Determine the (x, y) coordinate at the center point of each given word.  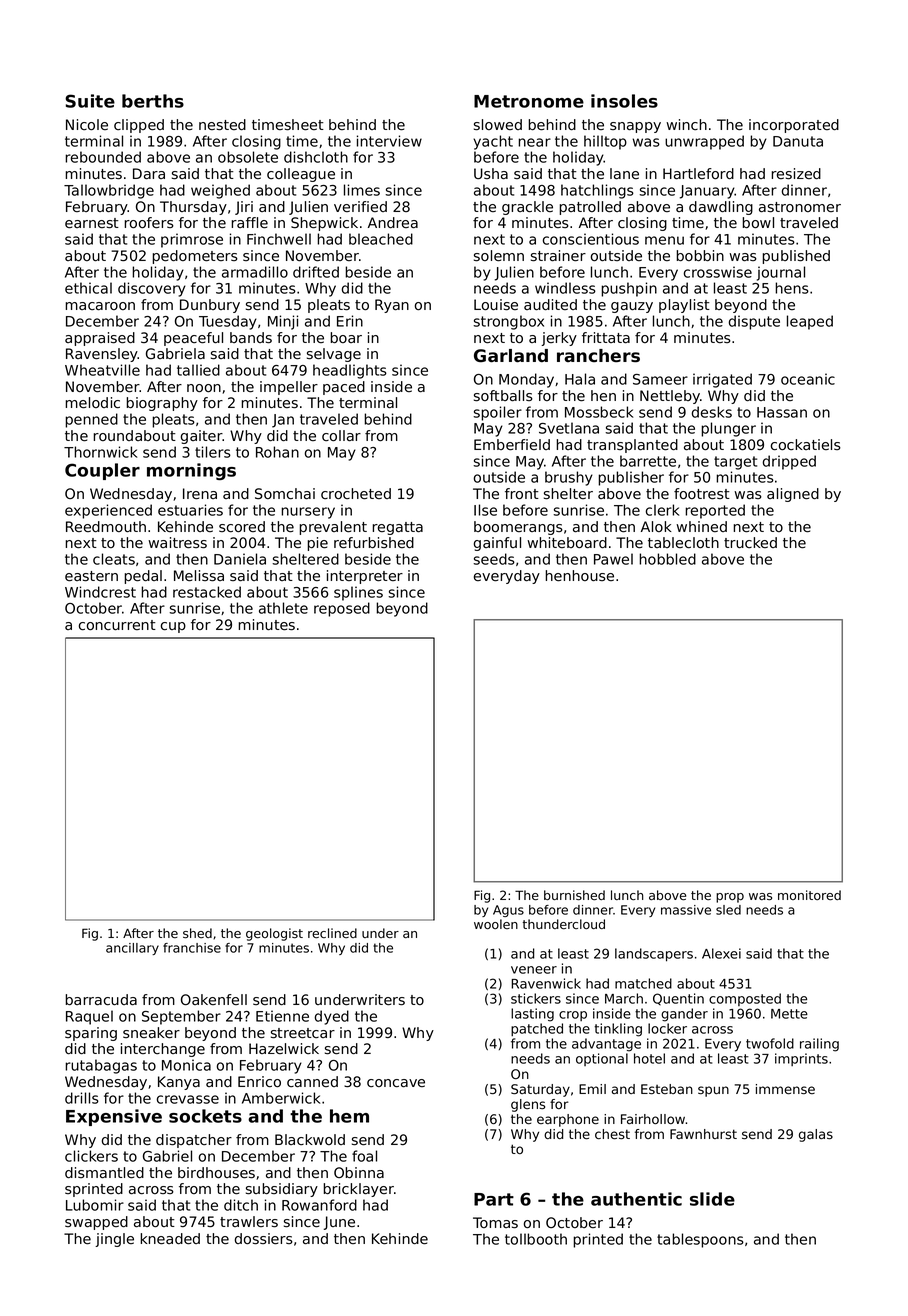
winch (686, 124)
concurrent (117, 625)
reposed (342, 609)
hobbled (667, 559)
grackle (527, 208)
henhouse (580, 576)
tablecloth (683, 543)
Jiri (244, 208)
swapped (96, 1223)
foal (364, 1156)
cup (173, 627)
